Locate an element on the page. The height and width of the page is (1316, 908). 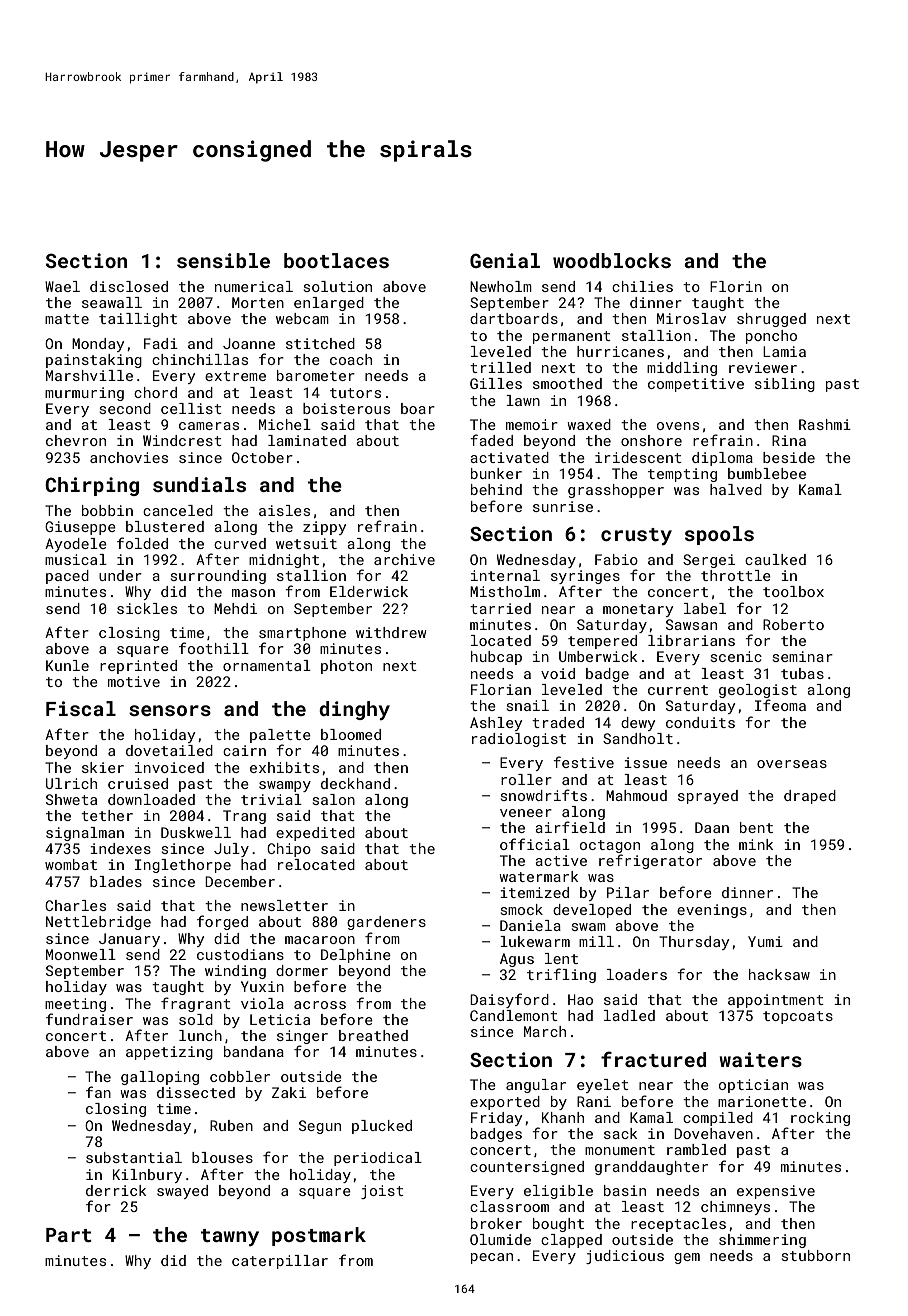
Chirping is located at coordinates (92, 486).
